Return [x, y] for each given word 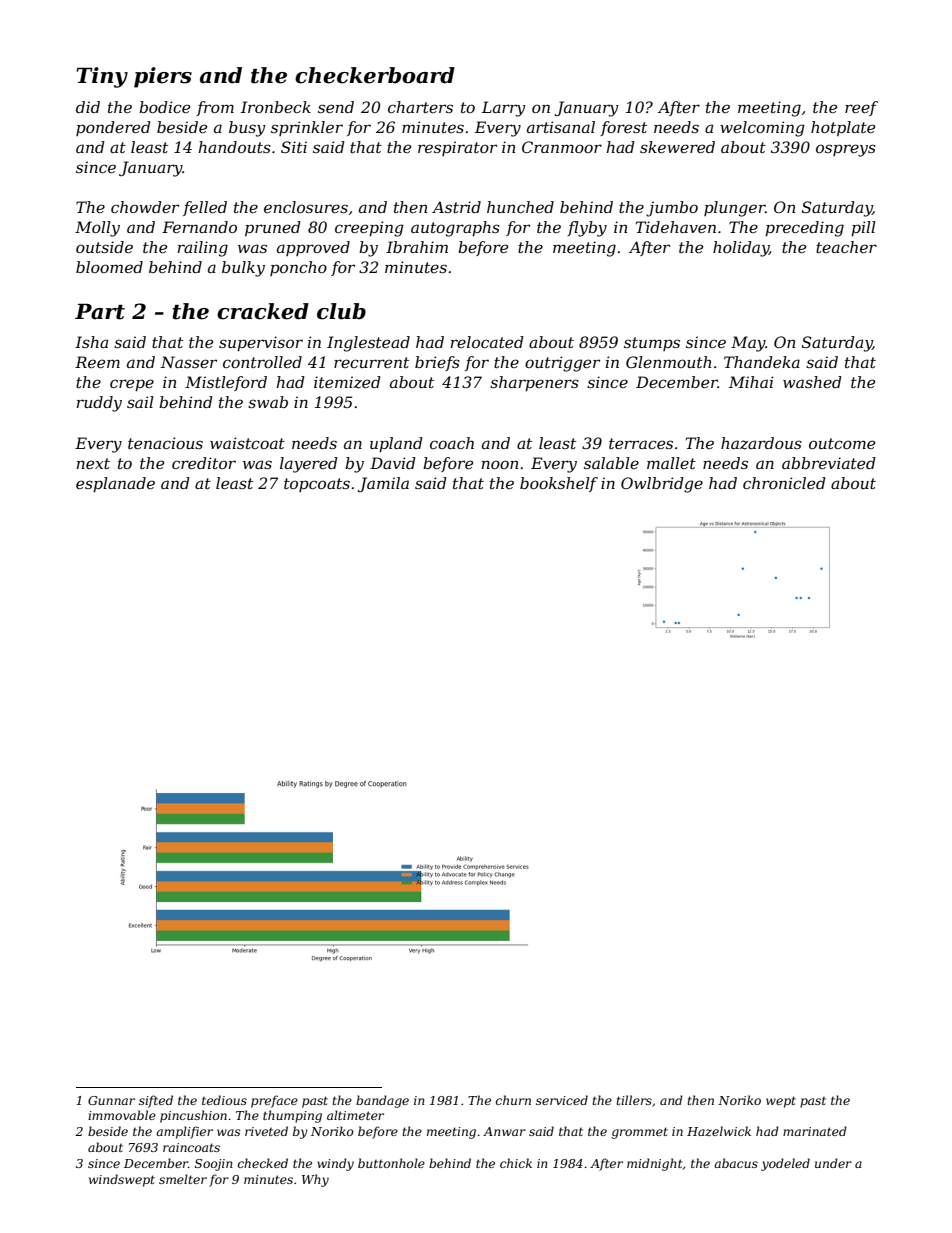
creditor [204, 463]
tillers [634, 1100]
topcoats [317, 485]
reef [861, 108]
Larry [504, 109]
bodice [164, 107]
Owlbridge [662, 485]
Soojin [214, 1165]
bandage [382, 1101]
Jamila [383, 484]
